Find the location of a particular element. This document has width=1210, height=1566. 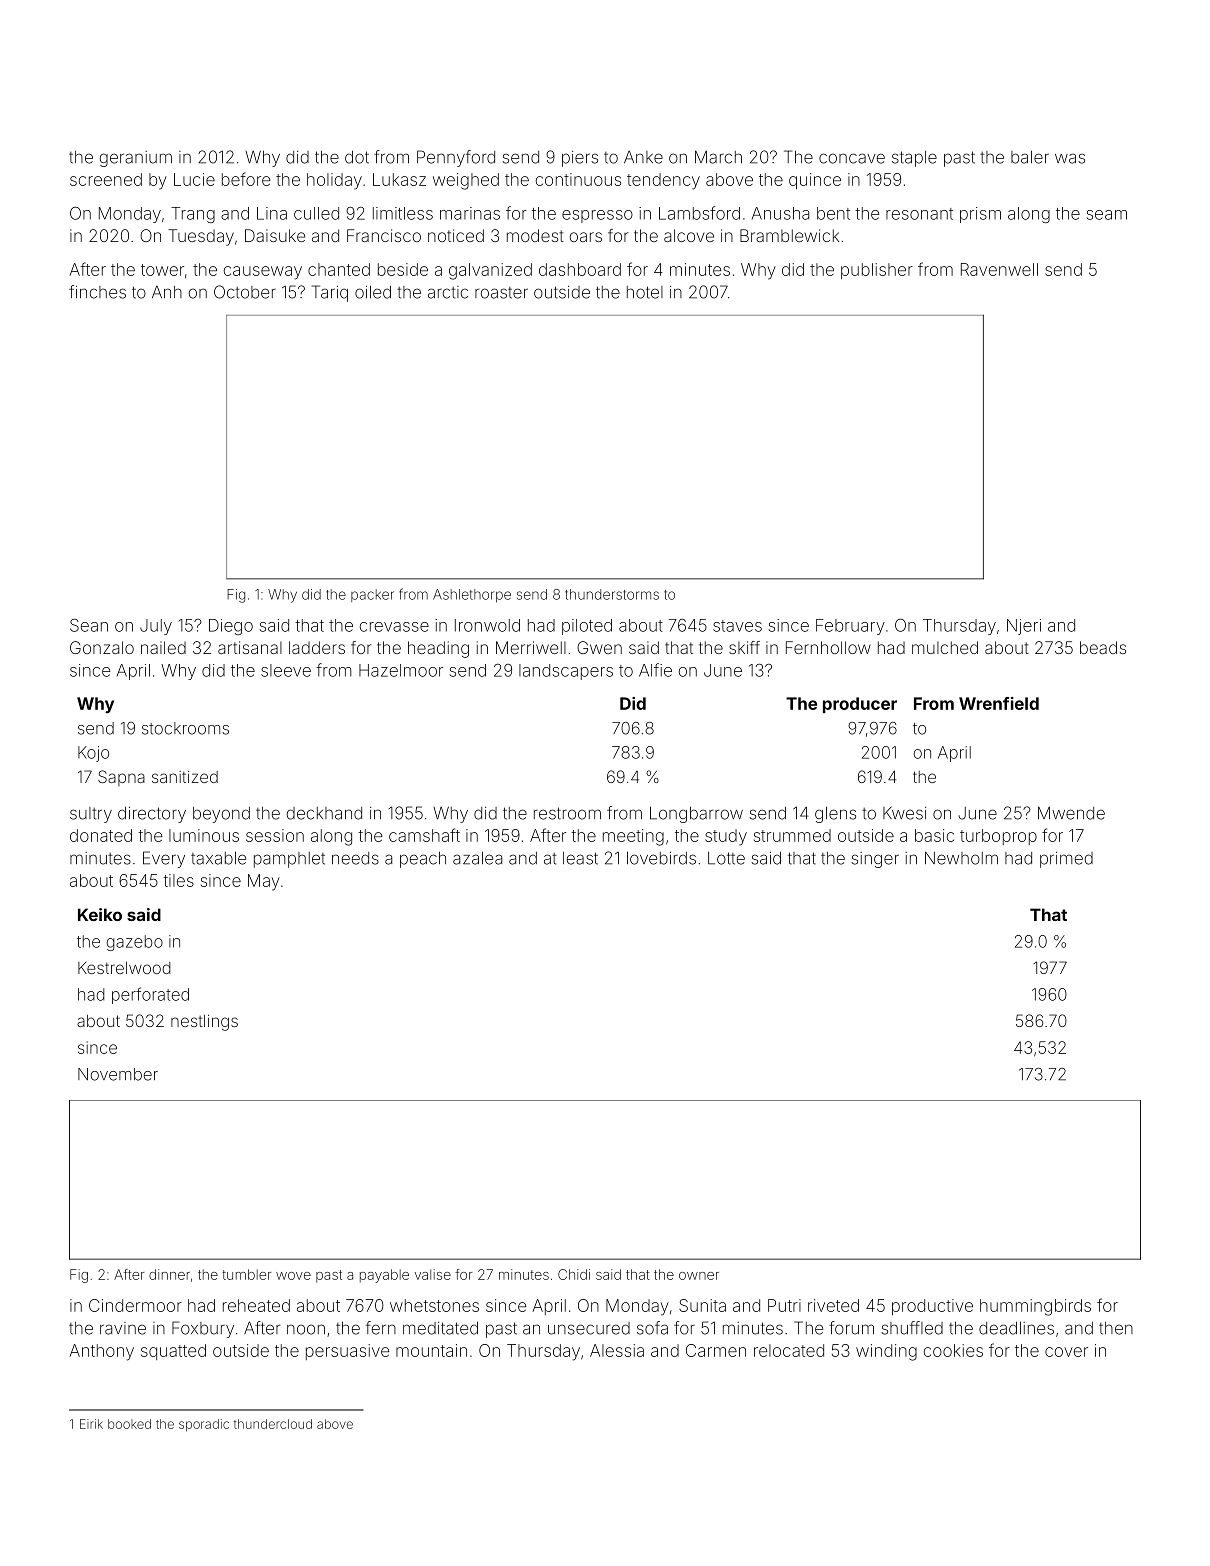

wove is located at coordinates (293, 1276).
